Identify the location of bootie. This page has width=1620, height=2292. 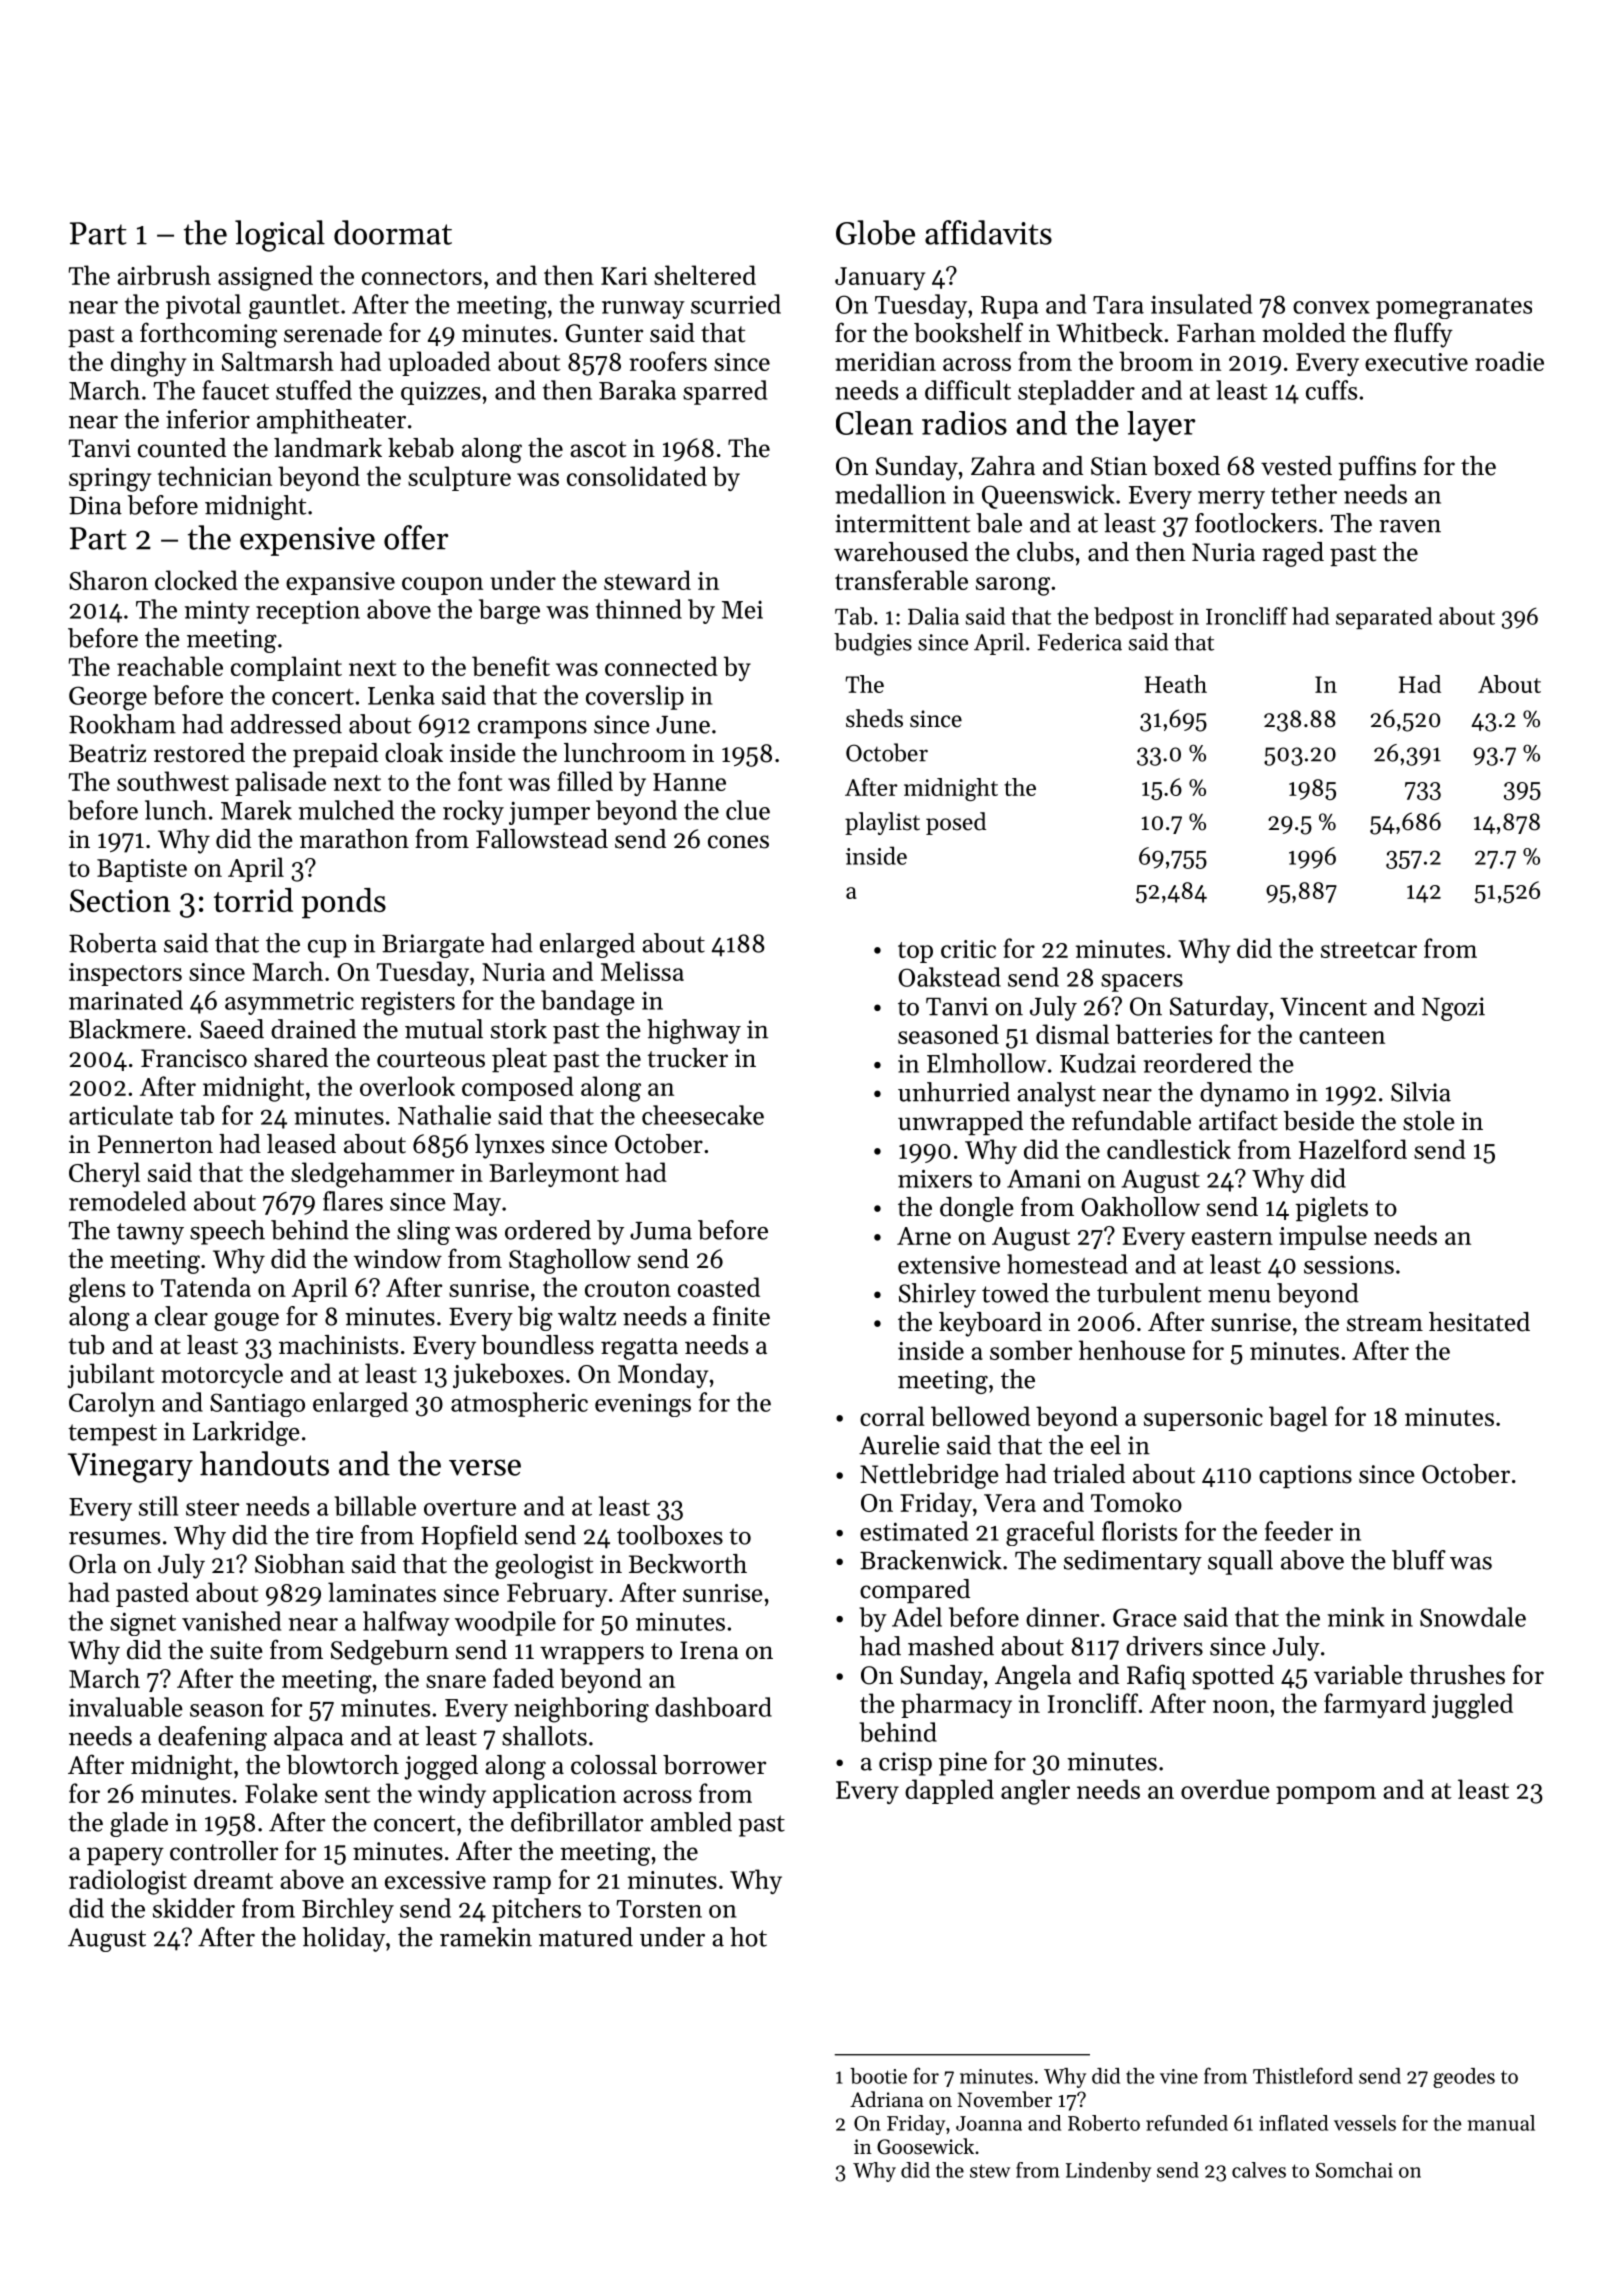
(878, 2076).
